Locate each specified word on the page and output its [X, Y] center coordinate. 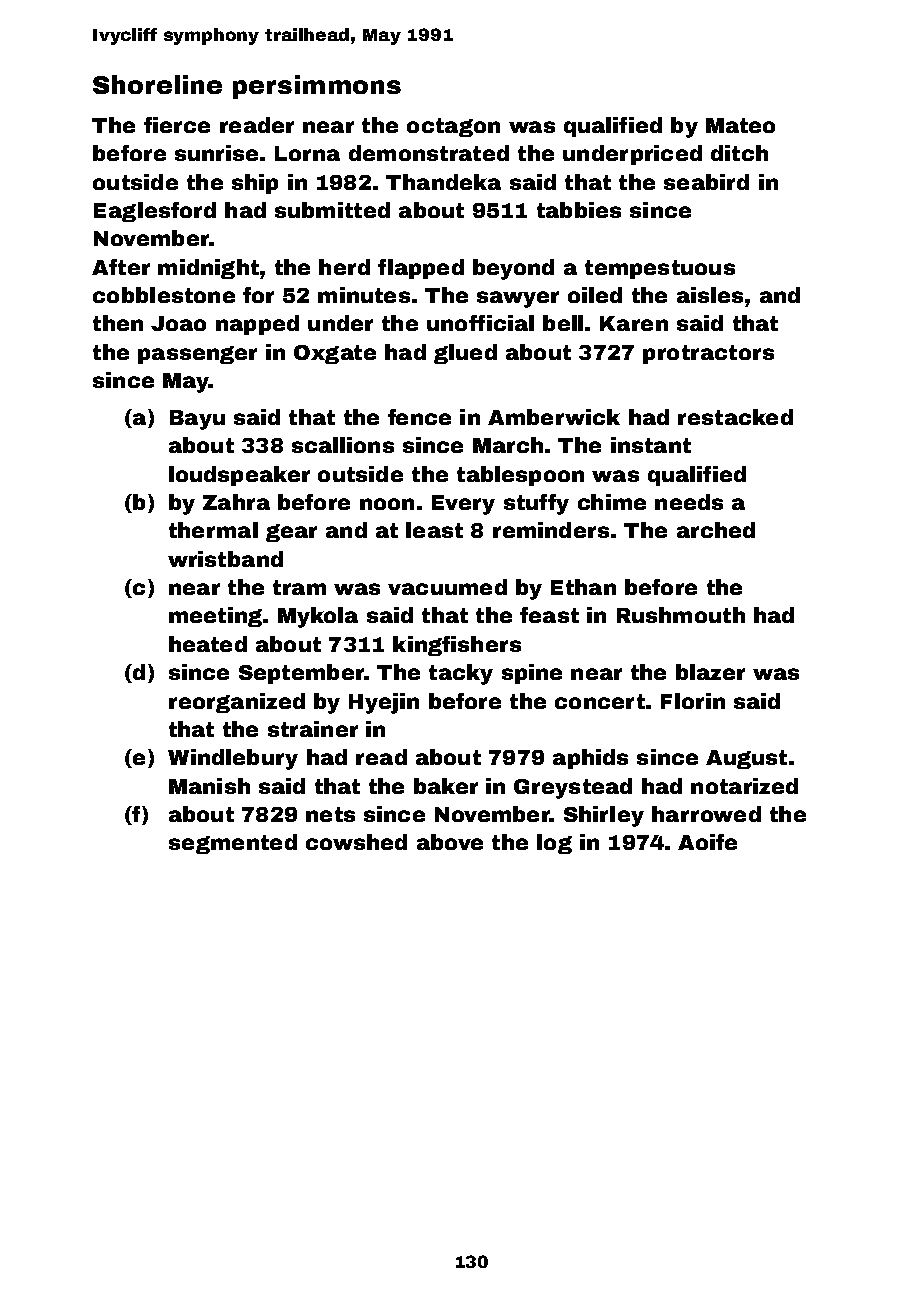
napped [257, 325]
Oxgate [335, 354]
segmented [233, 844]
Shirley [604, 816]
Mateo [740, 125]
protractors [708, 354]
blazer [710, 672]
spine [532, 674]
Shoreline [157, 84]
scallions [343, 445]
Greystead [573, 788]
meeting [215, 617]
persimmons [317, 87]
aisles [710, 295]
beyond [513, 269]
